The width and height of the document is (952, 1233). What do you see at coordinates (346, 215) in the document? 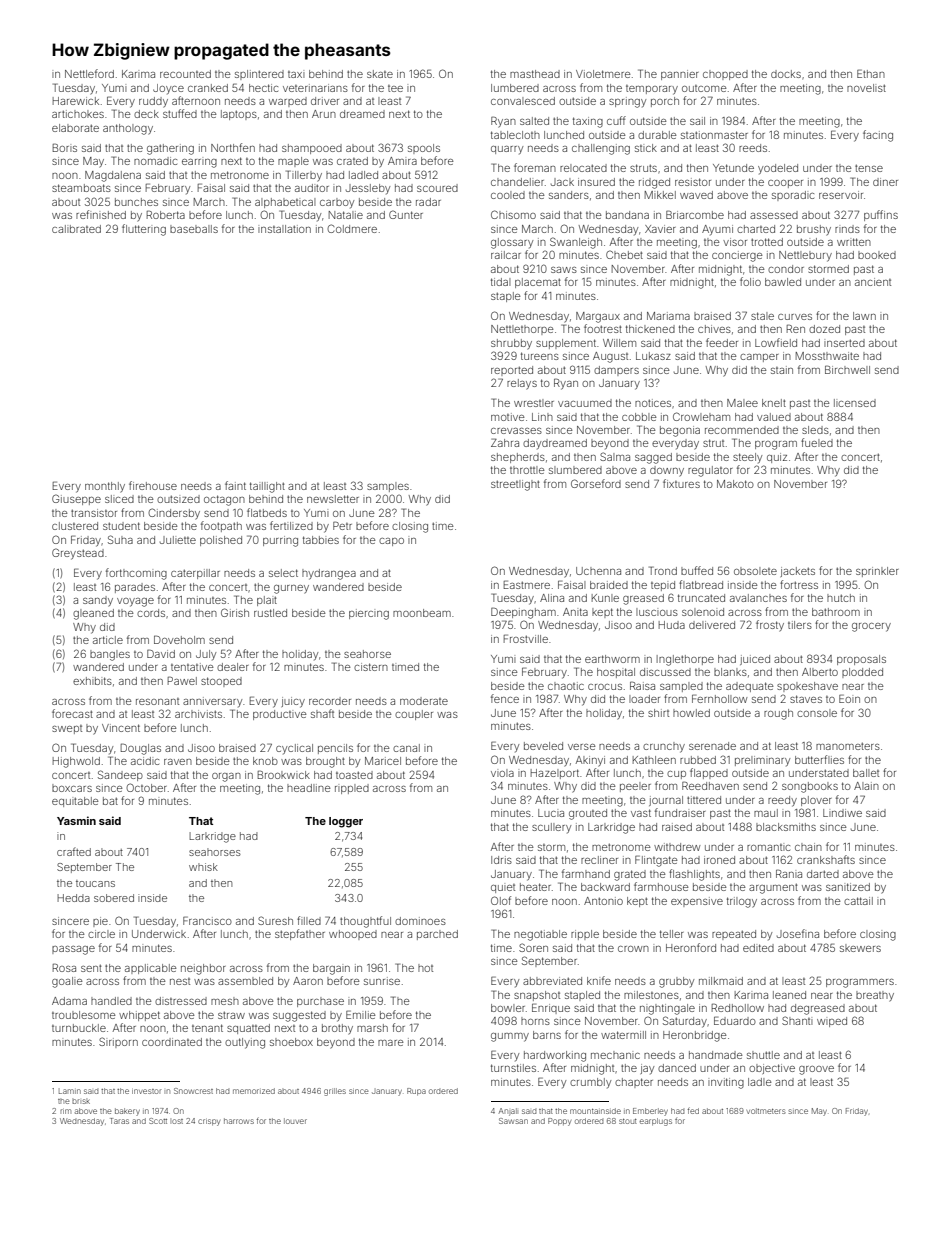
I see `Natalie` at bounding box center [346, 215].
